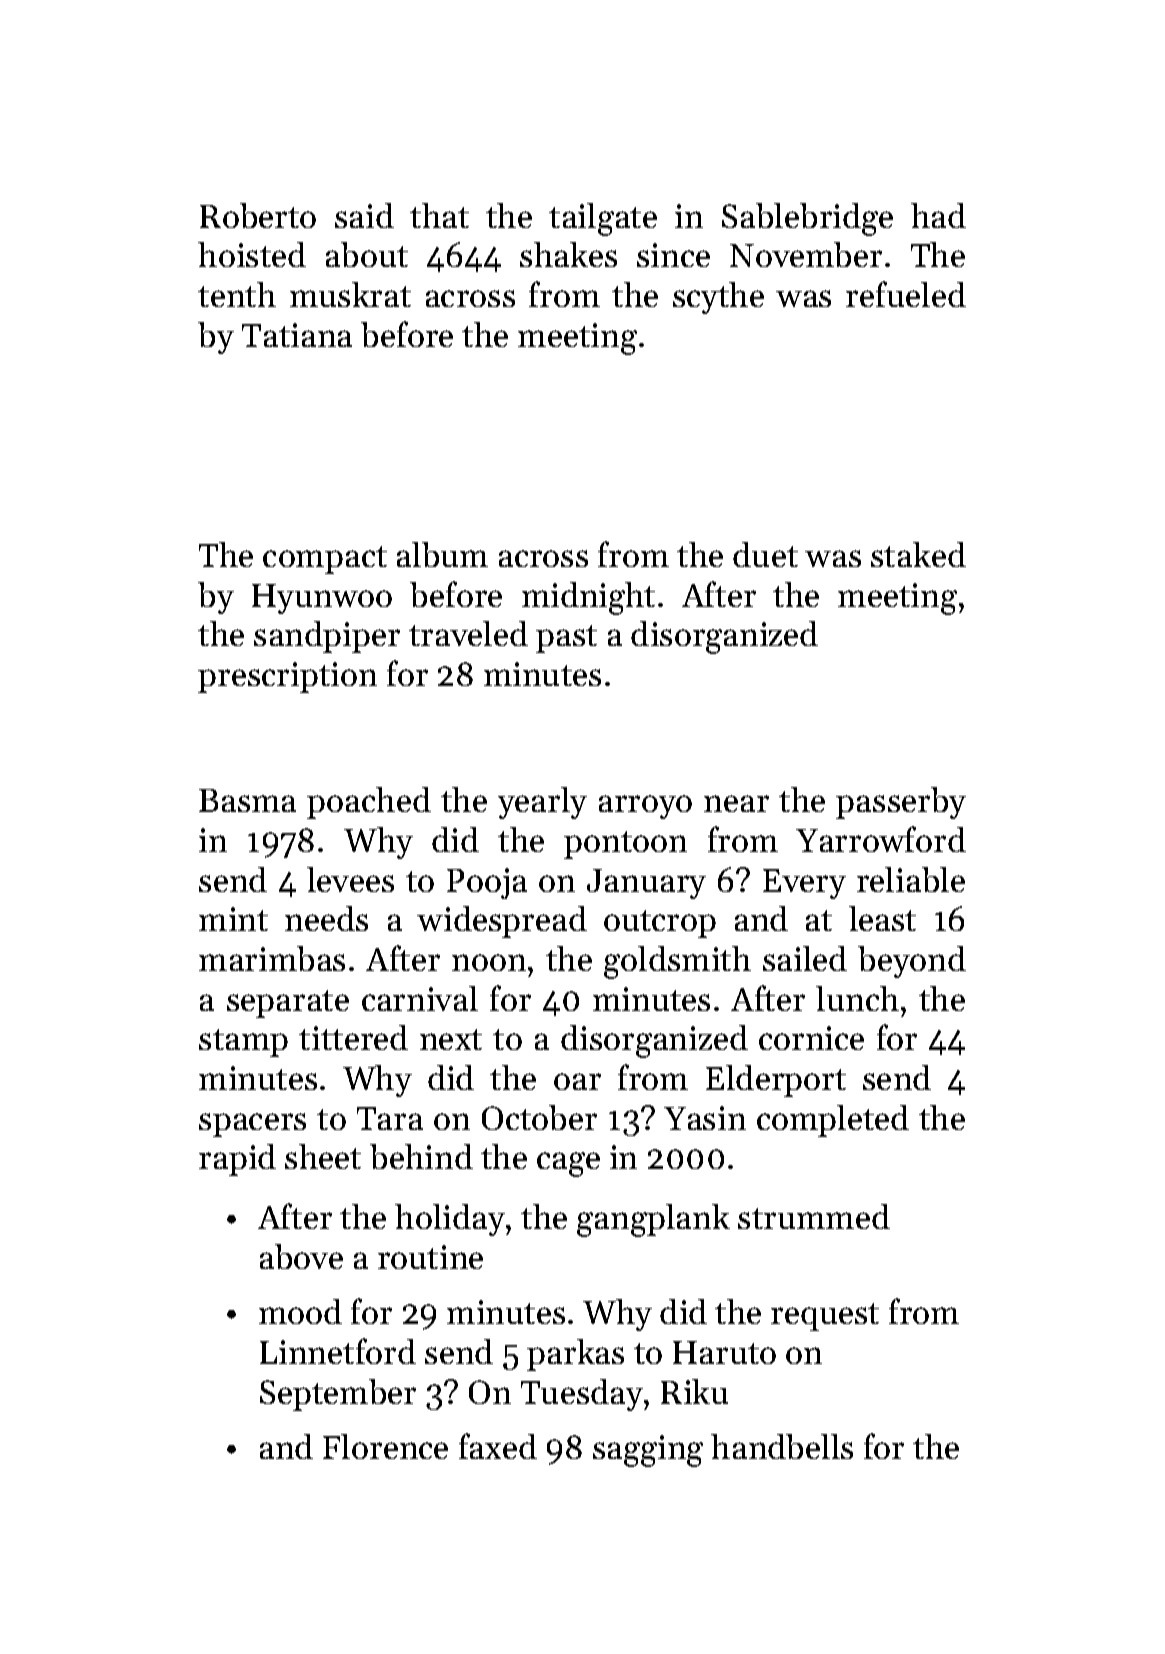 The height and width of the document is (1654, 1165). I want to click on beyond, so click(912, 962).
